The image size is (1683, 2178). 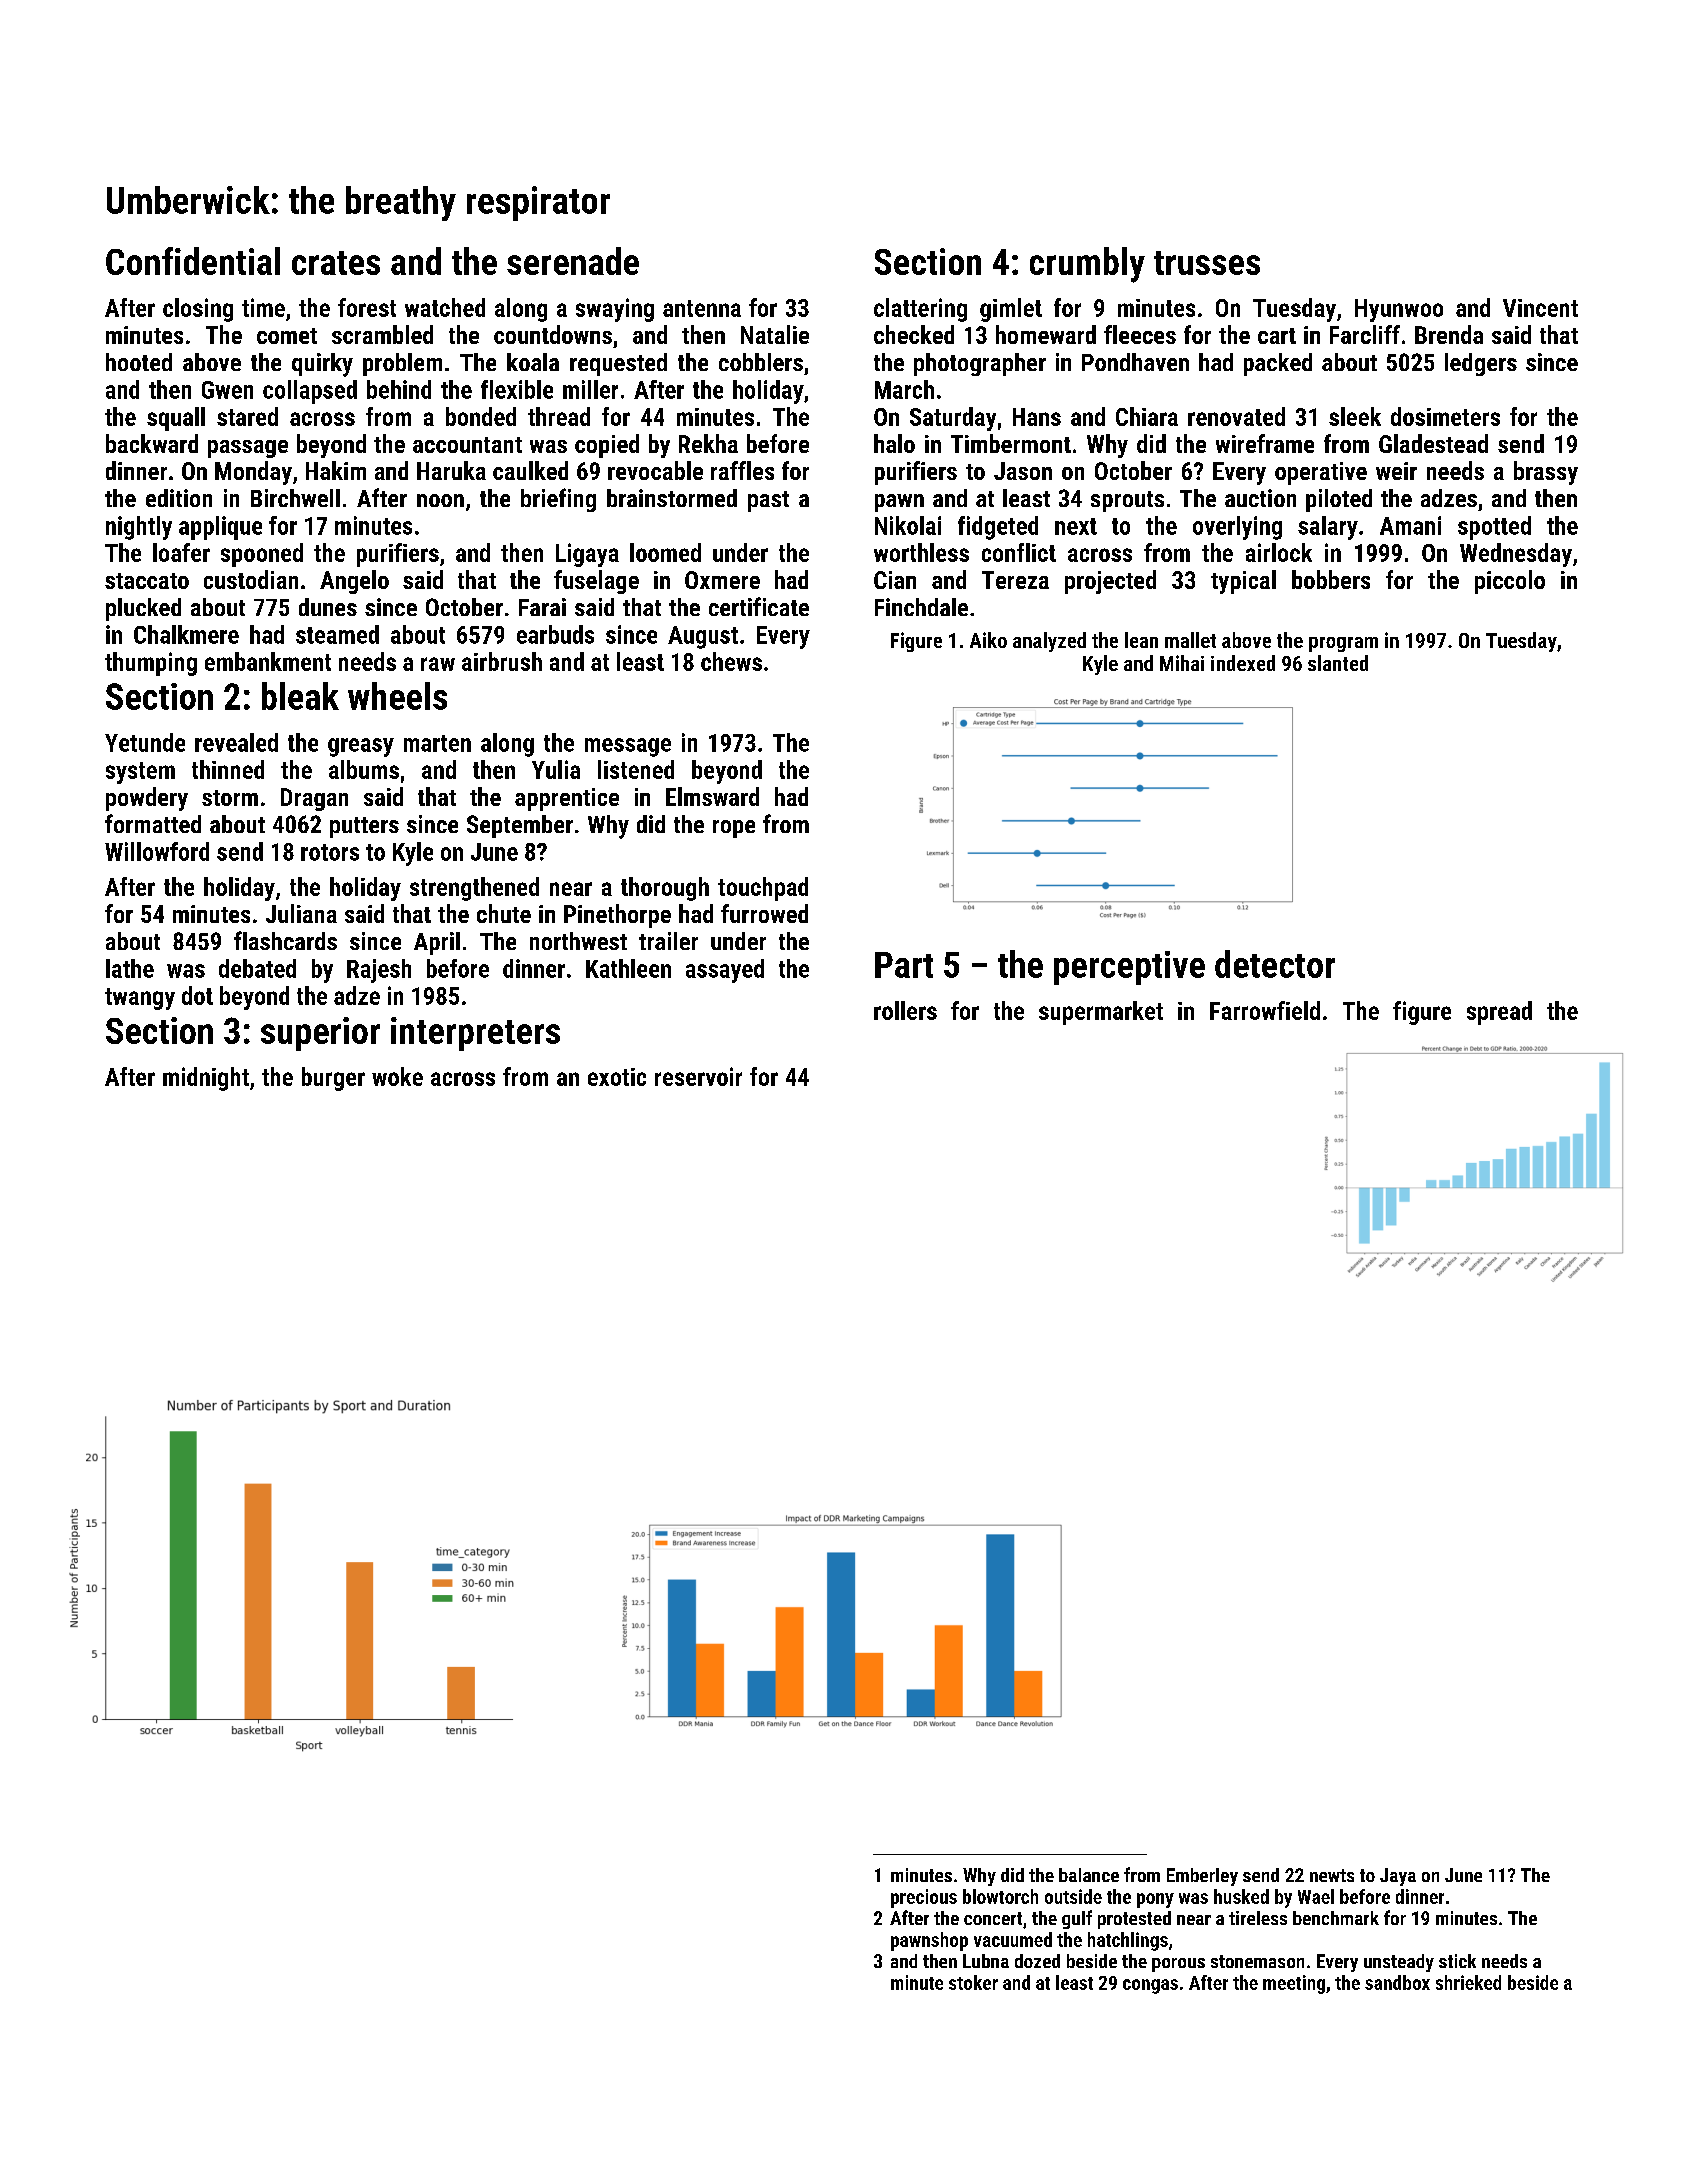 I want to click on spread, so click(x=1499, y=1013).
